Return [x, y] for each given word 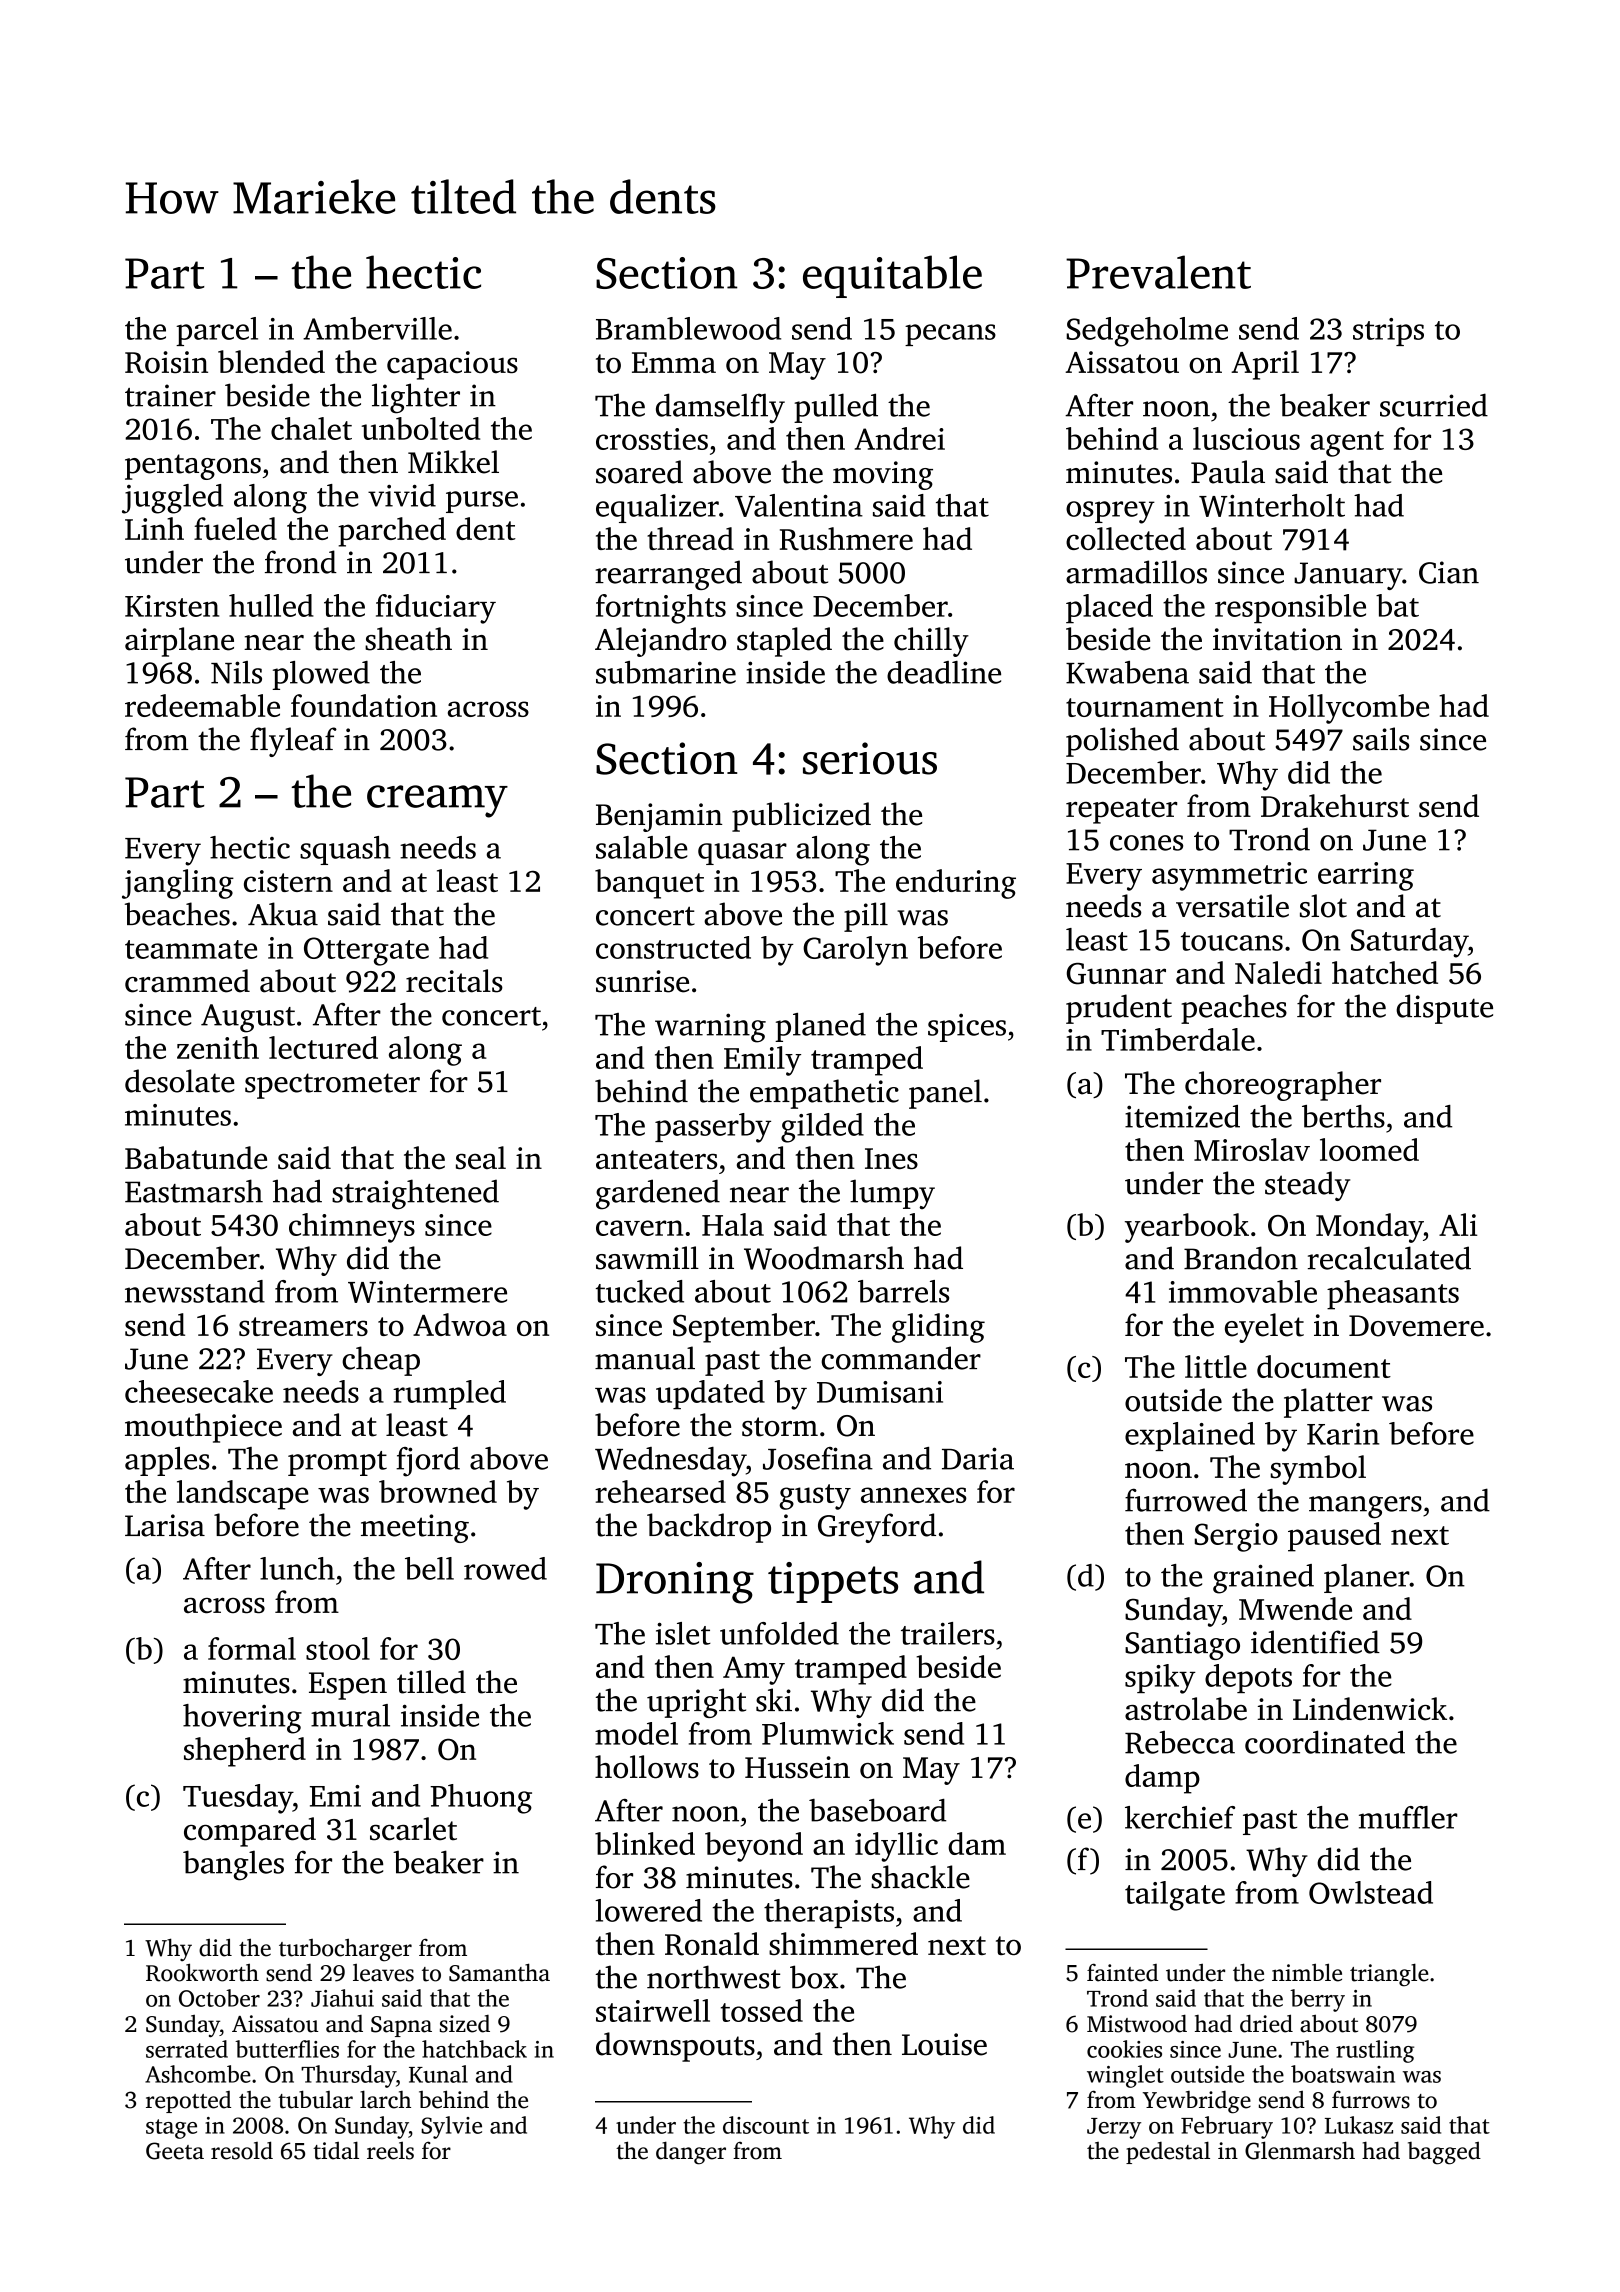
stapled [784, 642]
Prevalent [1158, 272]
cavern [639, 1228]
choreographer [1283, 1086]
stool [338, 1648]
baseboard [877, 1810]
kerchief [1180, 1817]
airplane [179, 642]
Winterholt [1272, 505]
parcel [217, 331]
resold [242, 2150]
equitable [892, 276]
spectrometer [332, 1086]
